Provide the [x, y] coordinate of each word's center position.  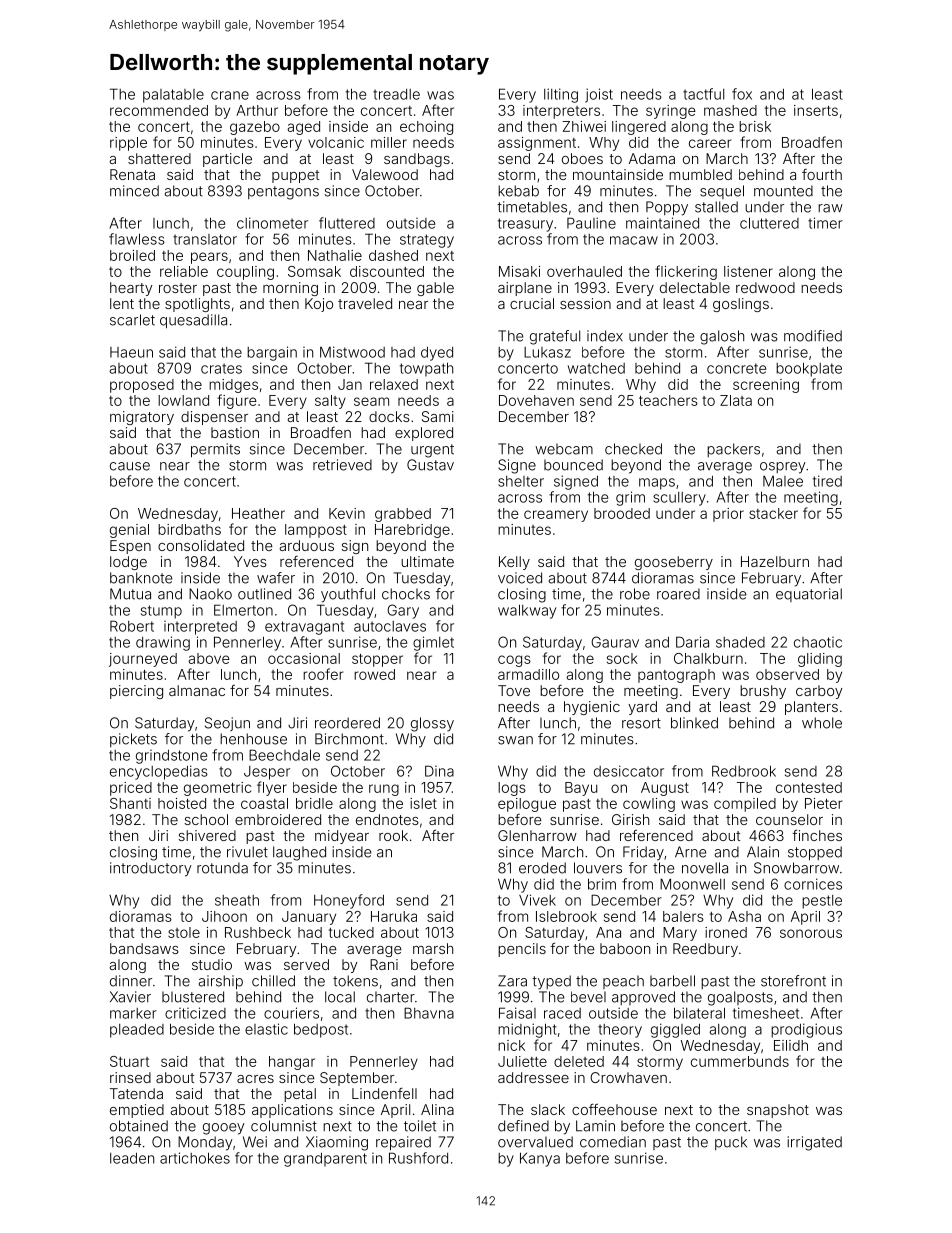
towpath [426, 369]
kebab [518, 191]
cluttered [769, 223]
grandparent [325, 1160]
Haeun [131, 352]
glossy [432, 724]
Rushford [418, 1158]
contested [809, 787]
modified [813, 336]
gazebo [255, 128]
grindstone [171, 757]
